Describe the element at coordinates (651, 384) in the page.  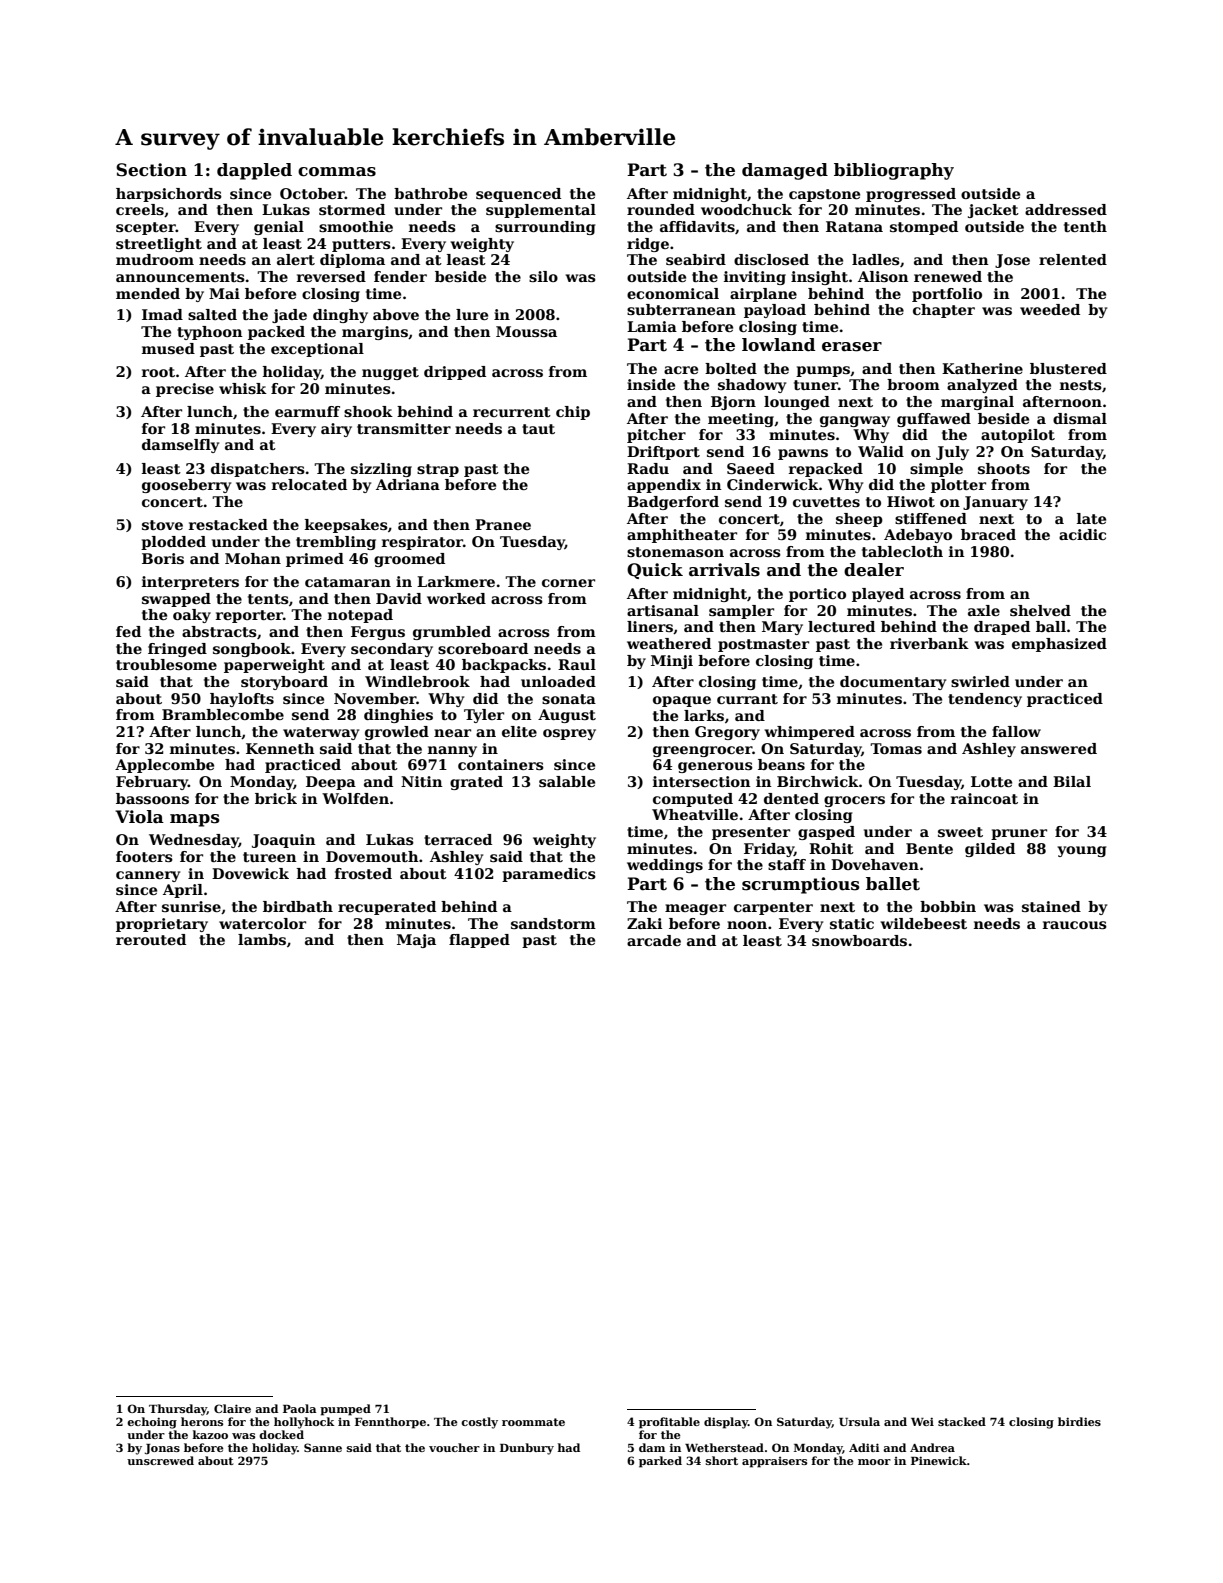
I see `inside` at that location.
